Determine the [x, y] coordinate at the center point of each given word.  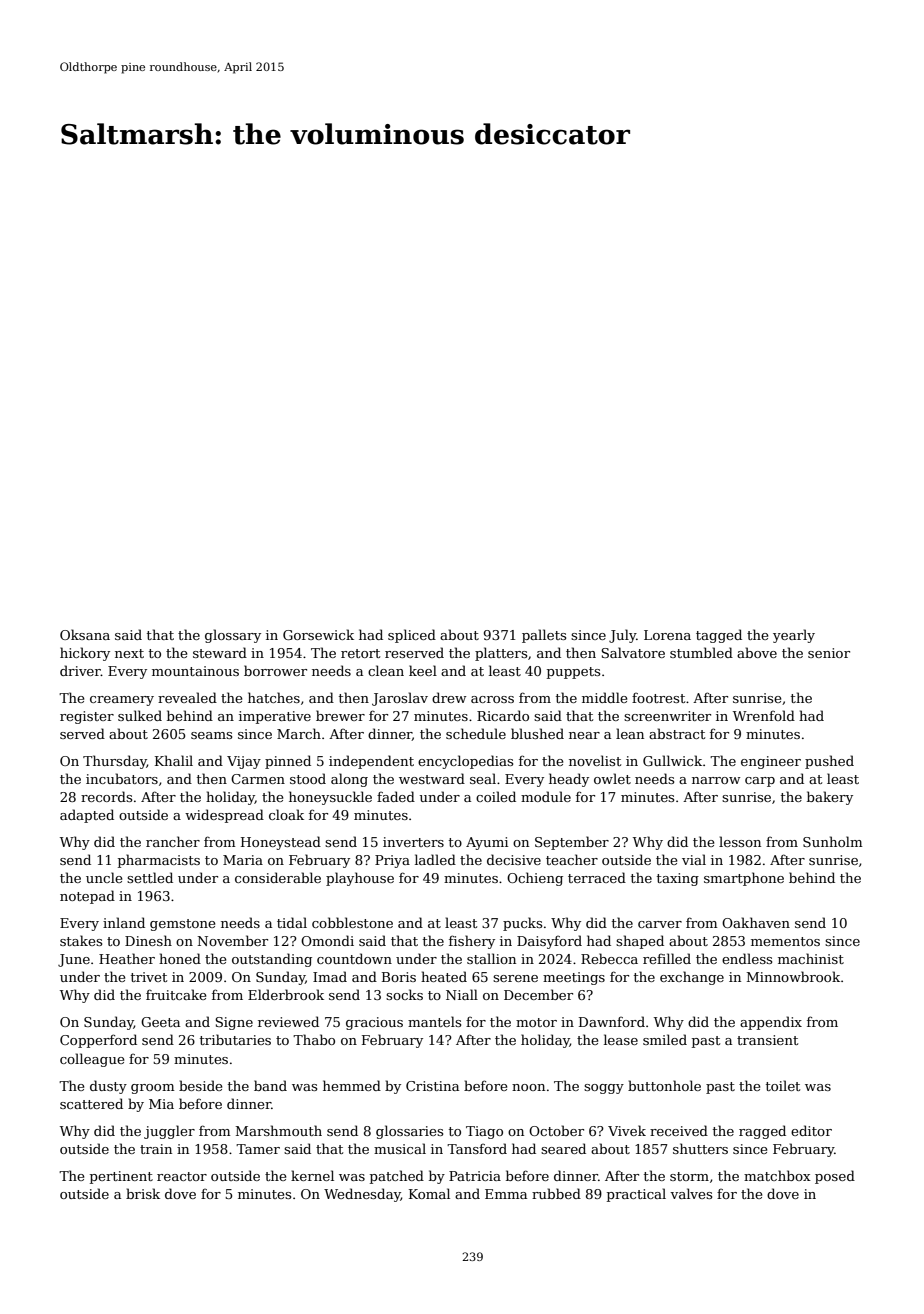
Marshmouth [279, 1130]
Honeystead [281, 843]
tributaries [235, 1039]
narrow [716, 780]
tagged [719, 636]
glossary [233, 636]
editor [811, 1130]
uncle [104, 877]
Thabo [314, 1039]
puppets [573, 673]
